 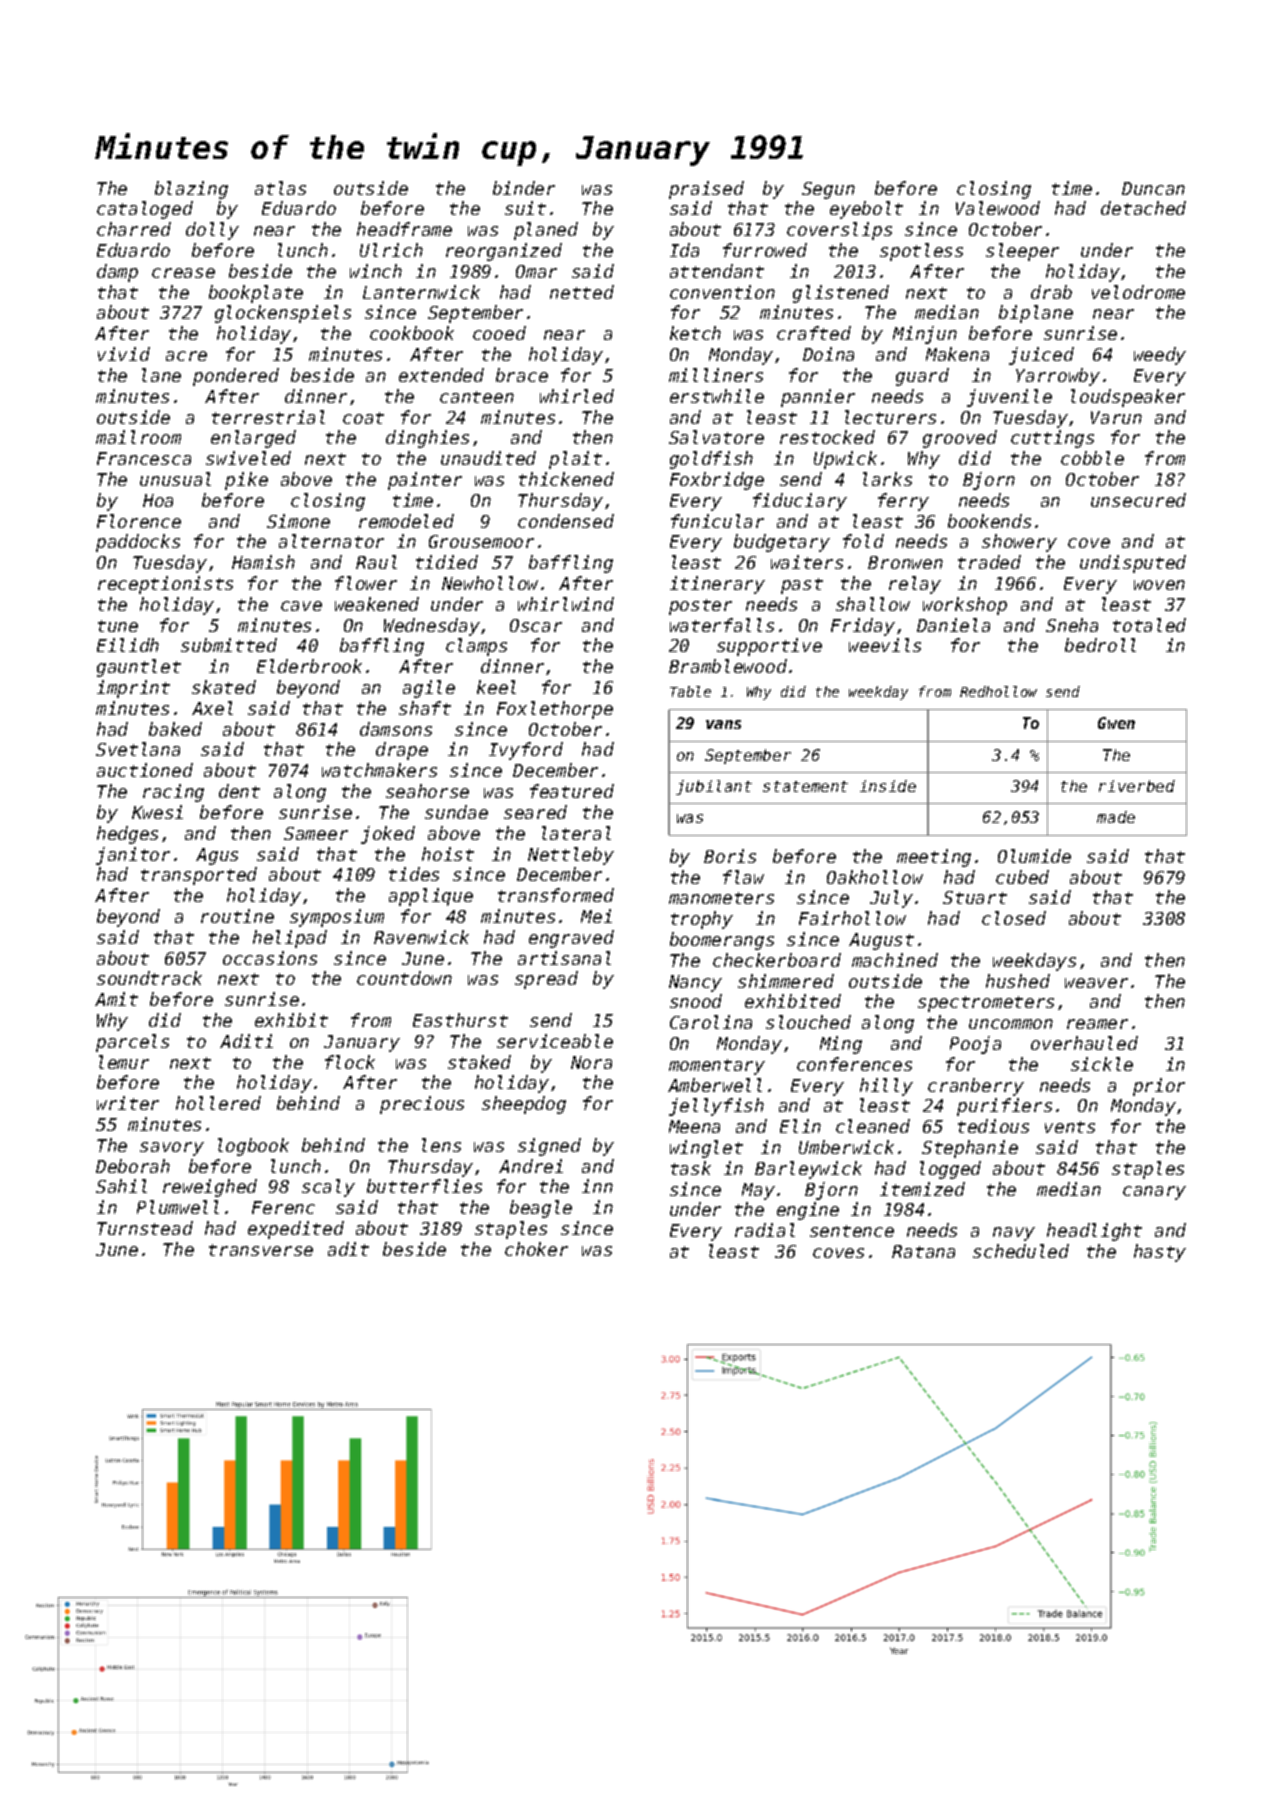 I want to click on suit, so click(x=525, y=208).
